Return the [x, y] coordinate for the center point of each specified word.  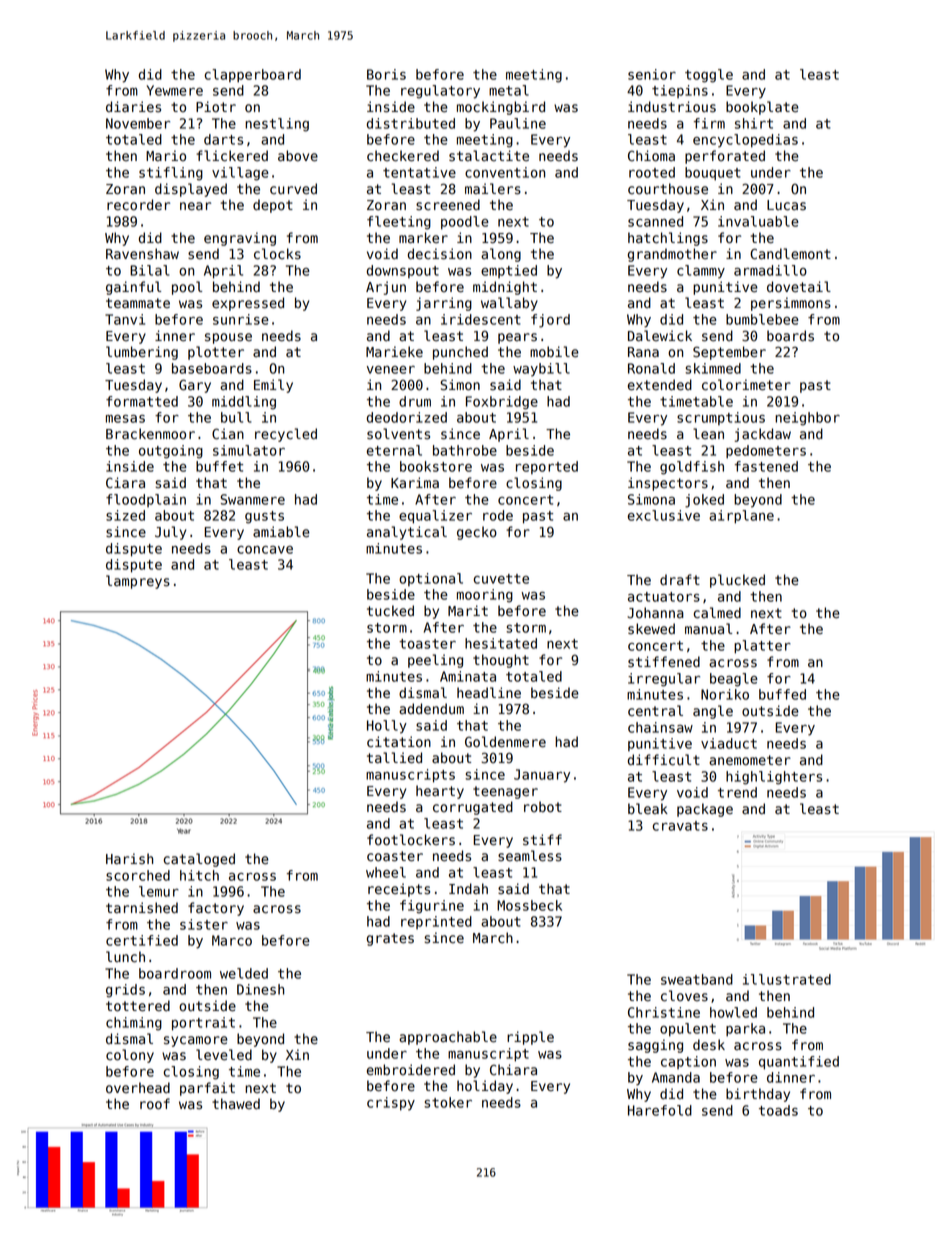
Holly [387, 727]
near [195, 206]
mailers [493, 189]
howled [733, 1012]
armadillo [770, 270]
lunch [125, 957]
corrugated [473, 808]
